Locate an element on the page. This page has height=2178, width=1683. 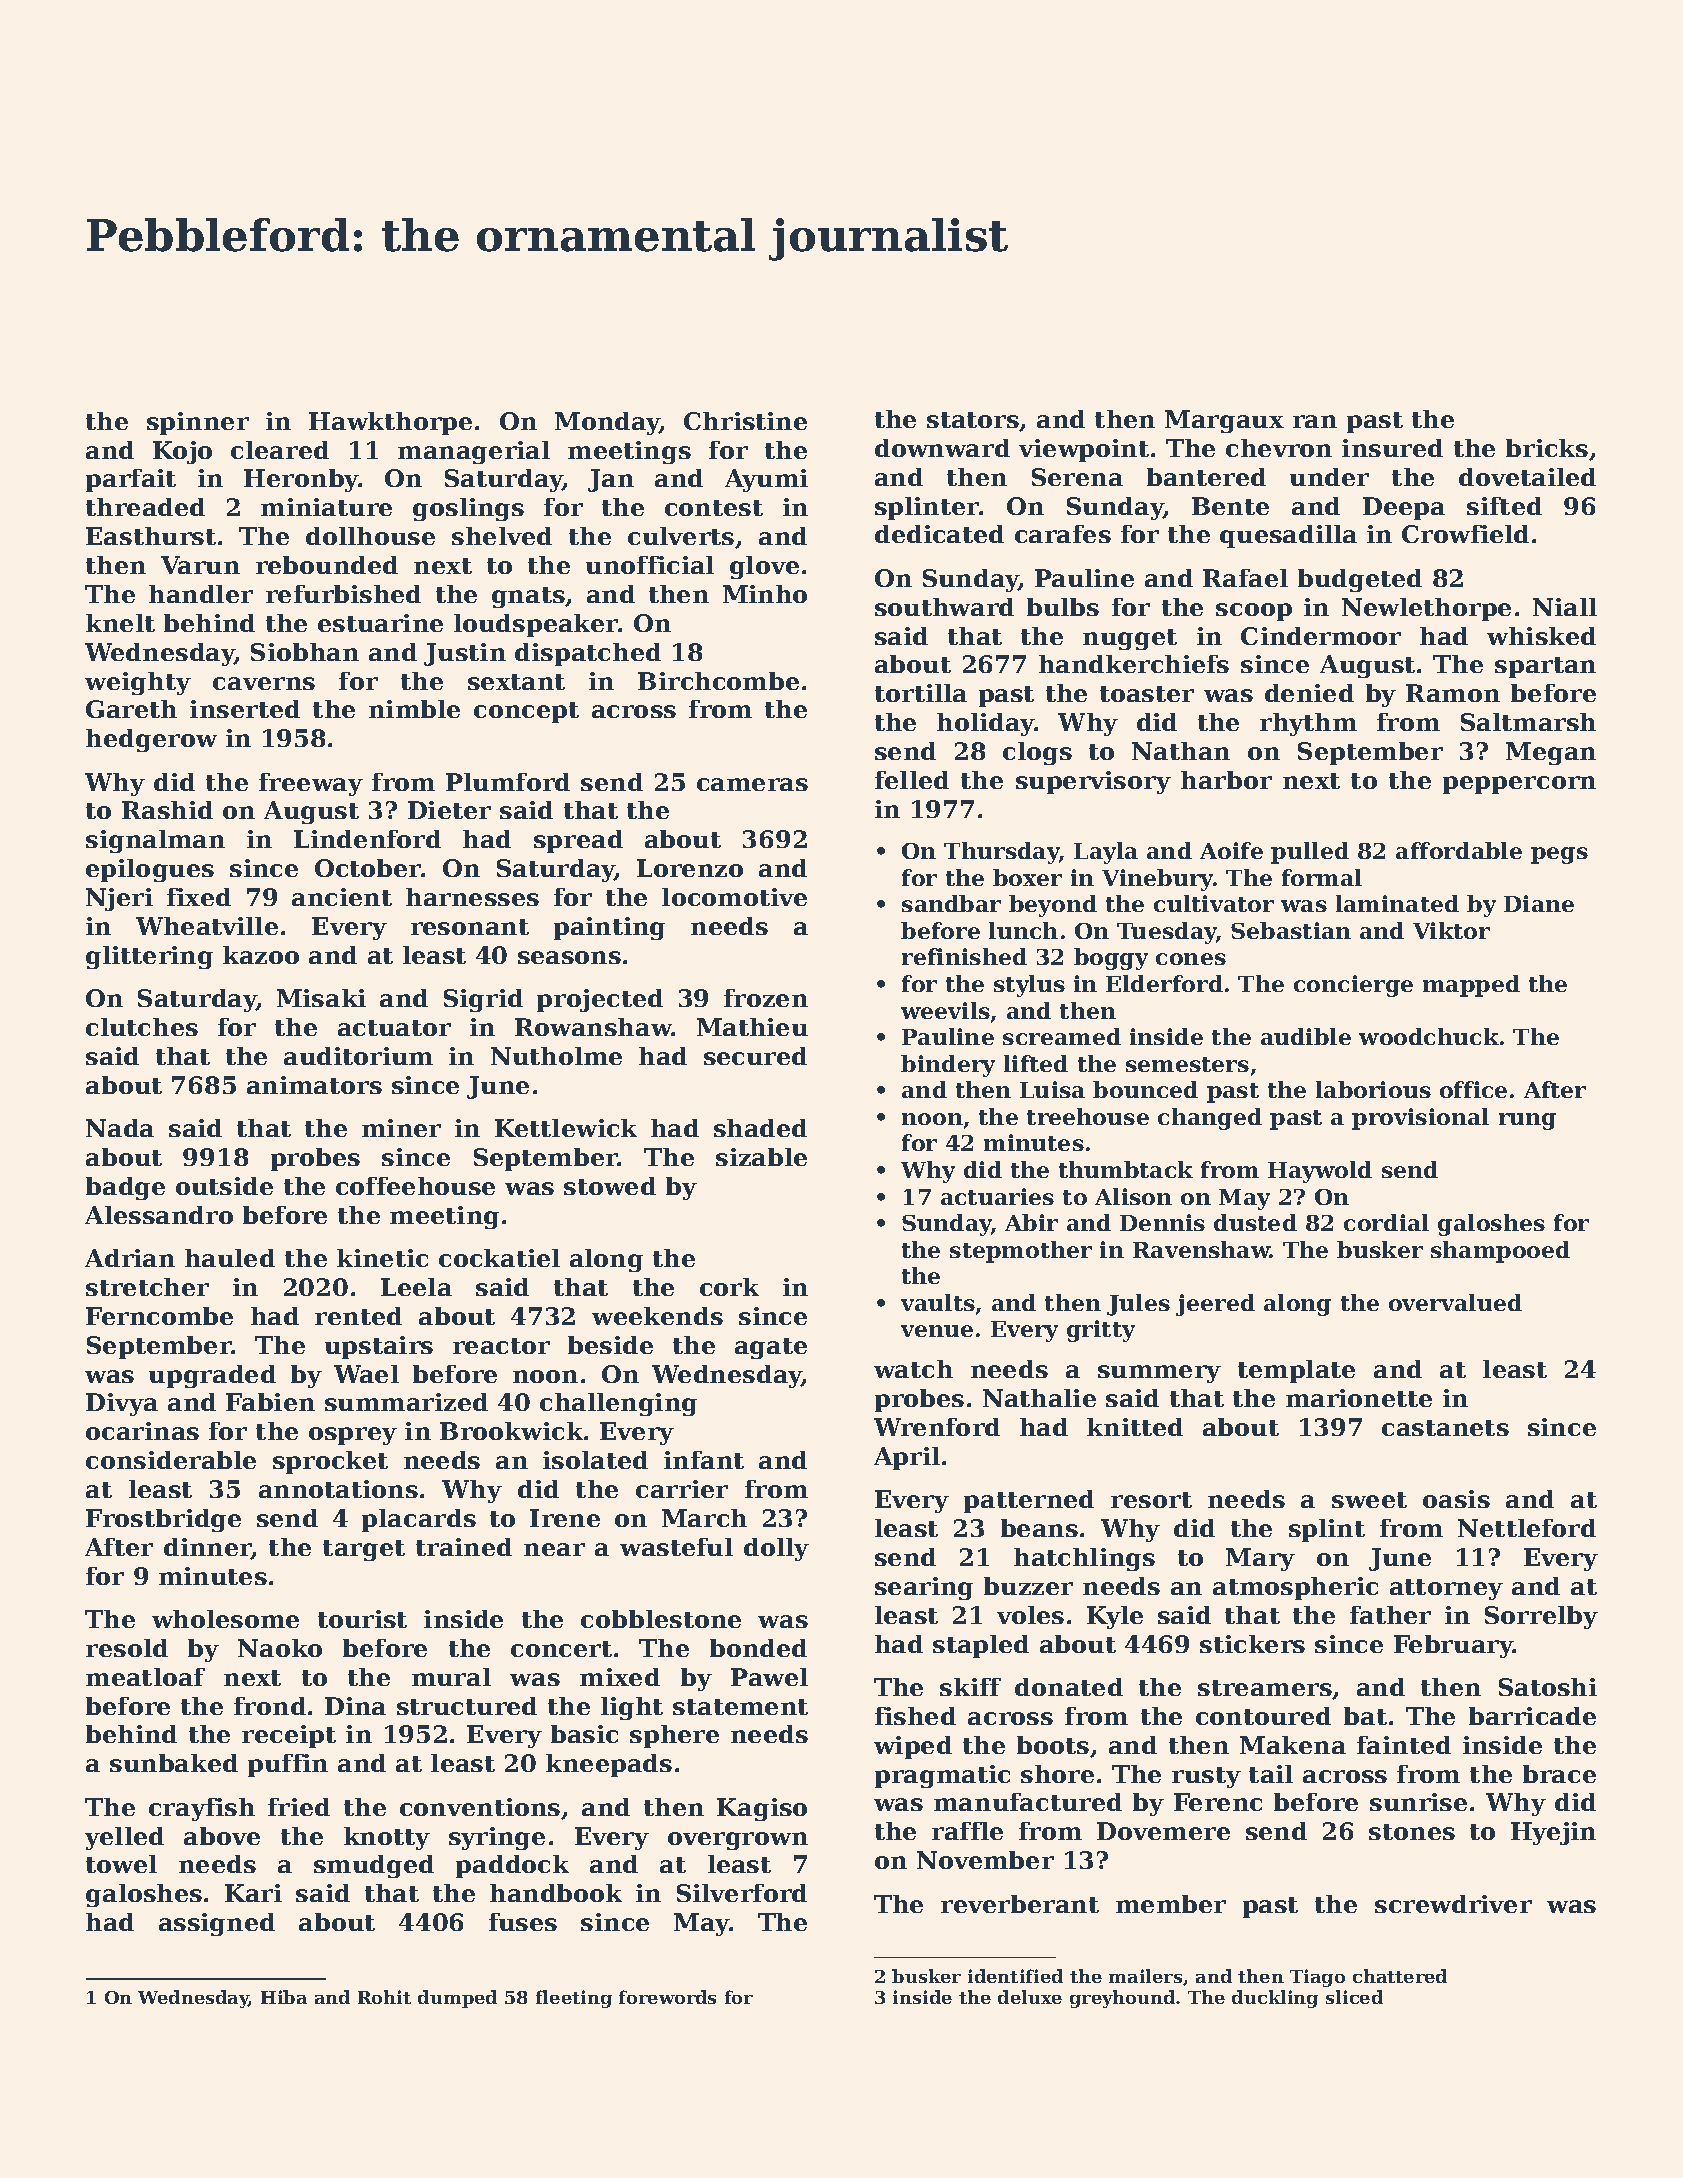
semesters is located at coordinates (1187, 1064).
